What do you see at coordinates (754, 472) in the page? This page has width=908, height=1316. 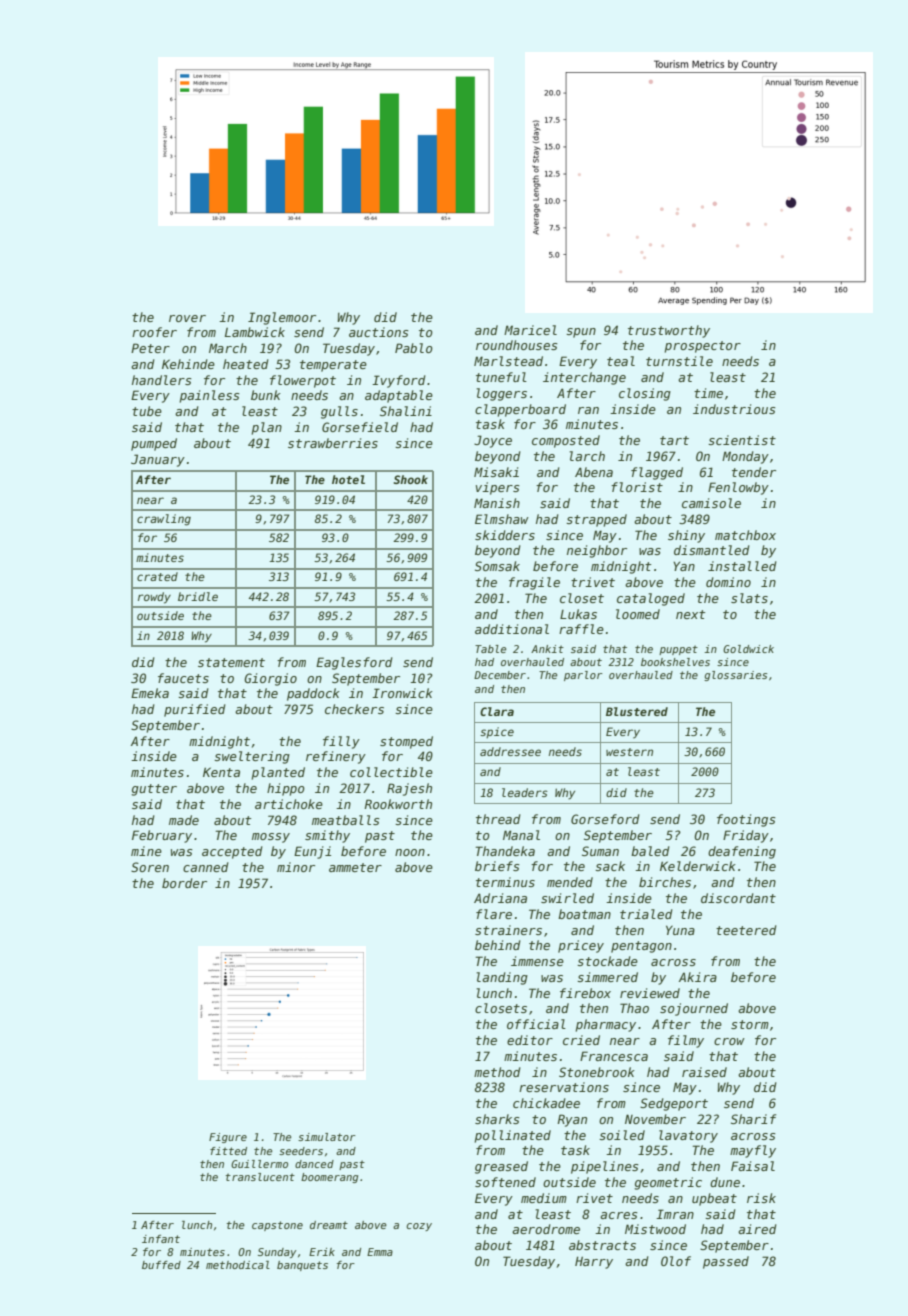 I see `tender` at bounding box center [754, 472].
